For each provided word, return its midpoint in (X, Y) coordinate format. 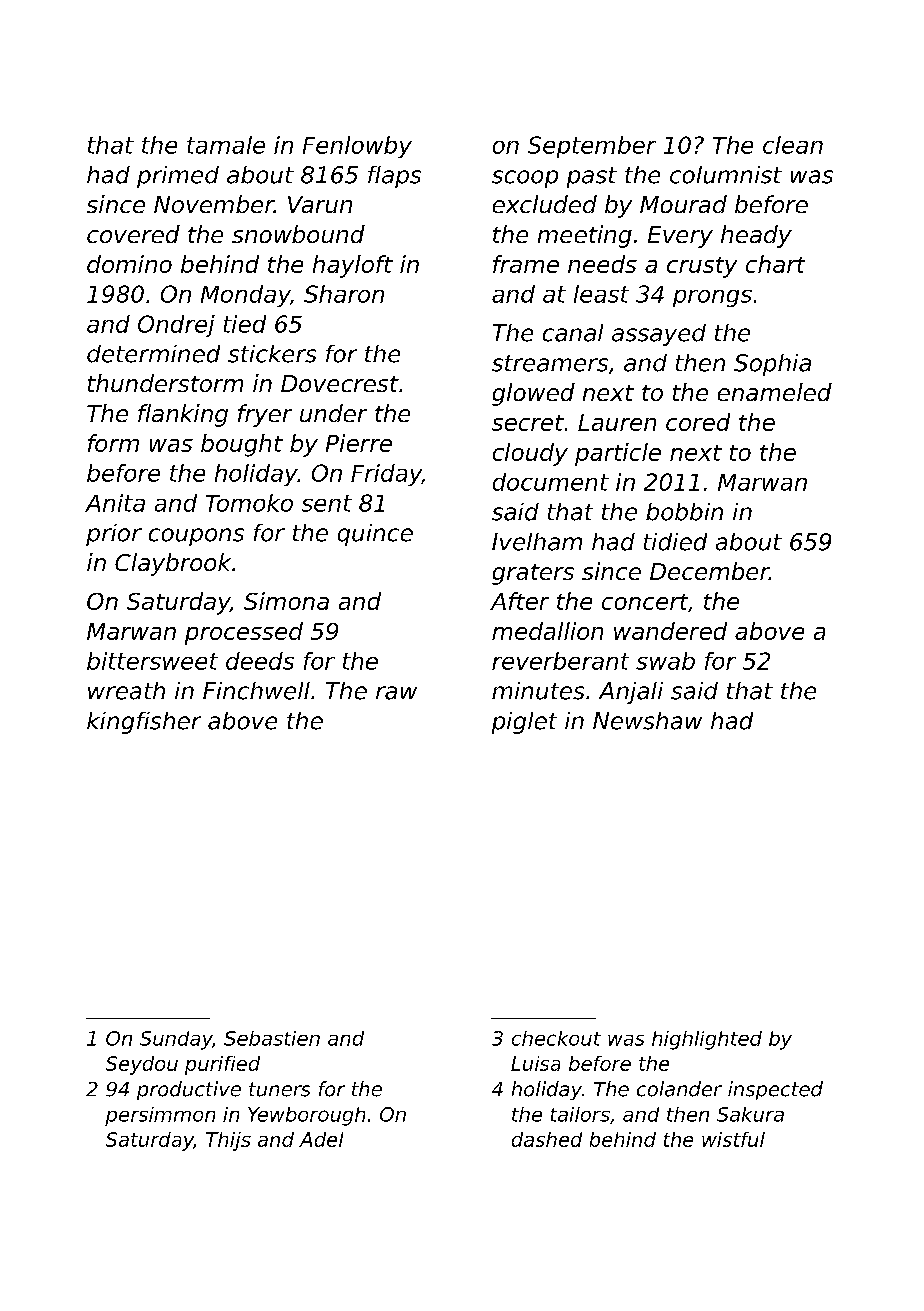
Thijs (228, 1141)
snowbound (298, 234)
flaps (394, 177)
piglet (524, 723)
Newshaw (647, 721)
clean (793, 145)
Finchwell (256, 691)
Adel (321, 1139)
